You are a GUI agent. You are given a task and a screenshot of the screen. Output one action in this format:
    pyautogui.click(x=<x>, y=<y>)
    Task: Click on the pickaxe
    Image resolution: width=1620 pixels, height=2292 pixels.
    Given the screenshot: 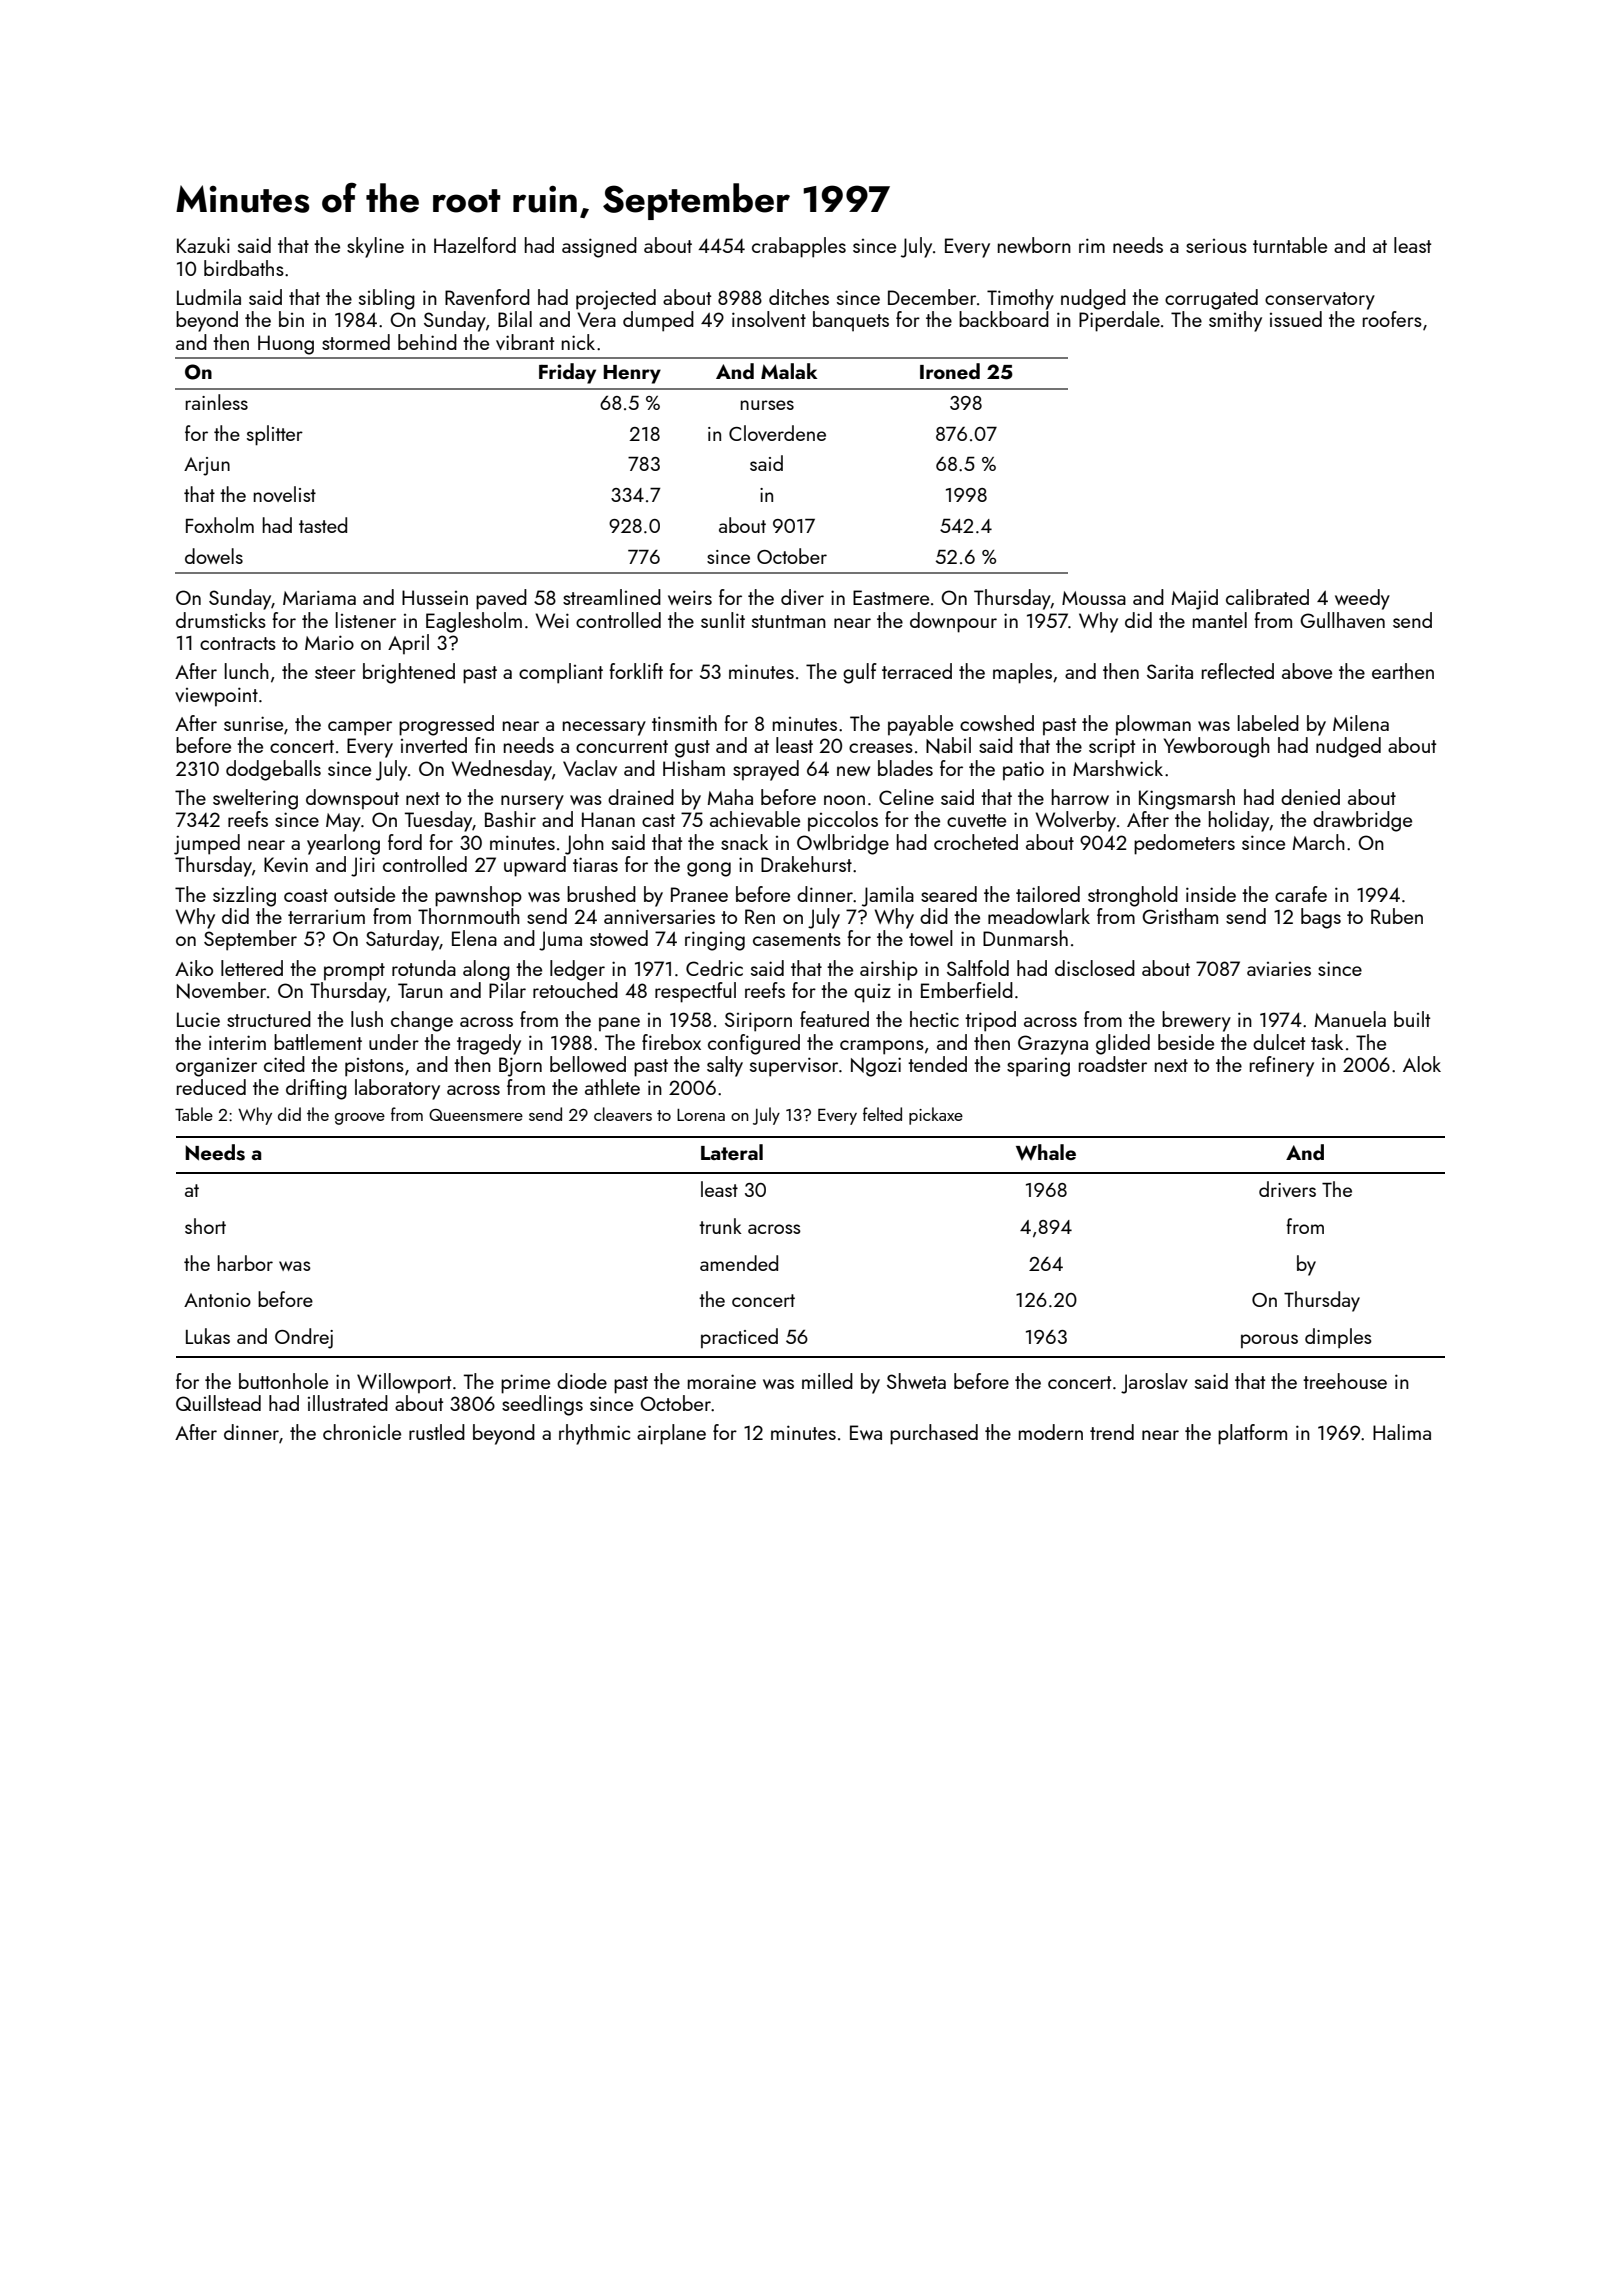 What is the action you would take?
    pyautogui.click(x=936, y=1116)
